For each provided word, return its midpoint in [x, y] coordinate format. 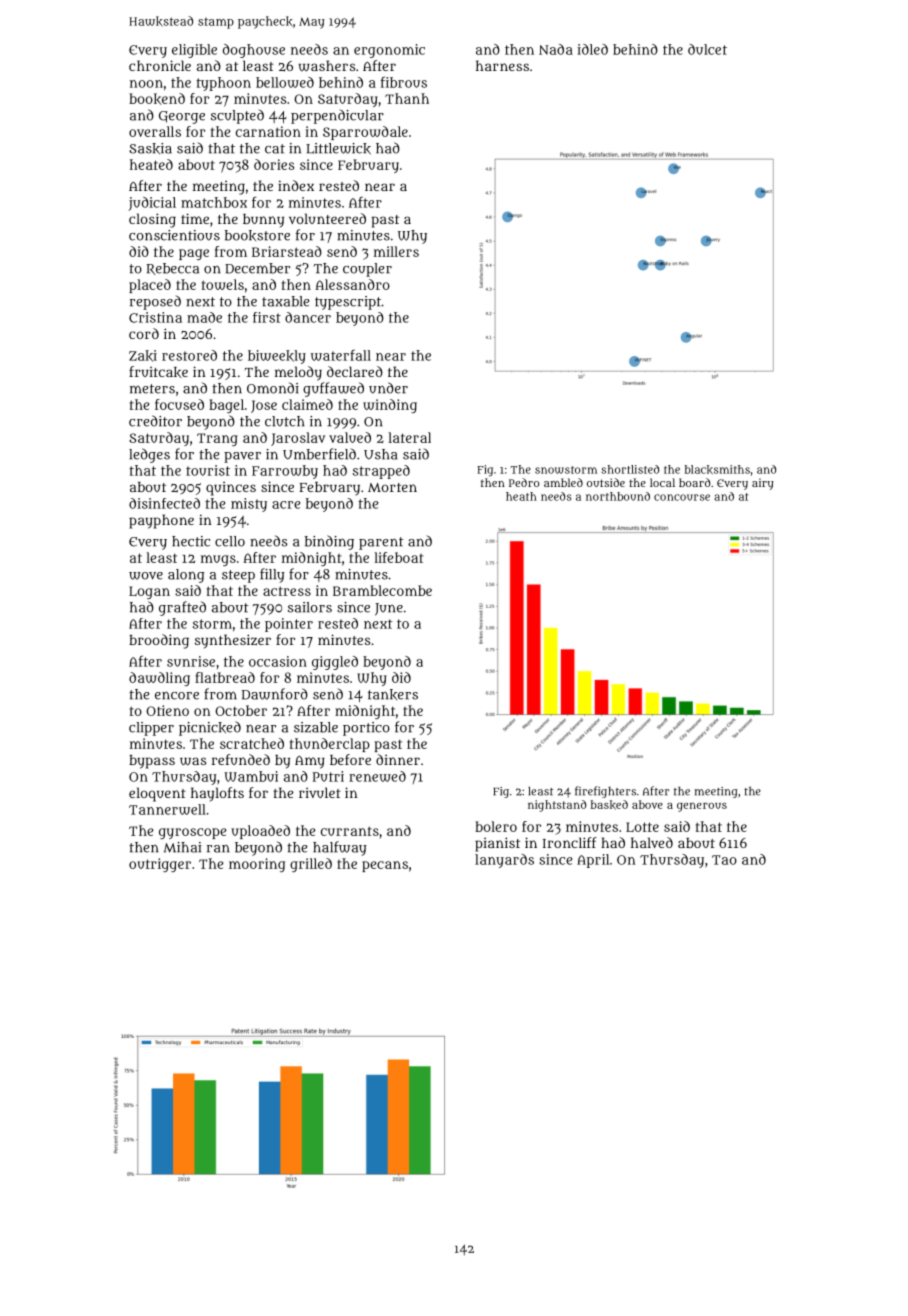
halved [652, 842]
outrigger [160, 865]
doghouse [254, 51]
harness [502, 65]
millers [396, 251]
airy [763, 484]
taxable [285, 301]
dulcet [707, 49]
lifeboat [399, 557]
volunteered [327, 218]
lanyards [504, 861]
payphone [161, 521]
